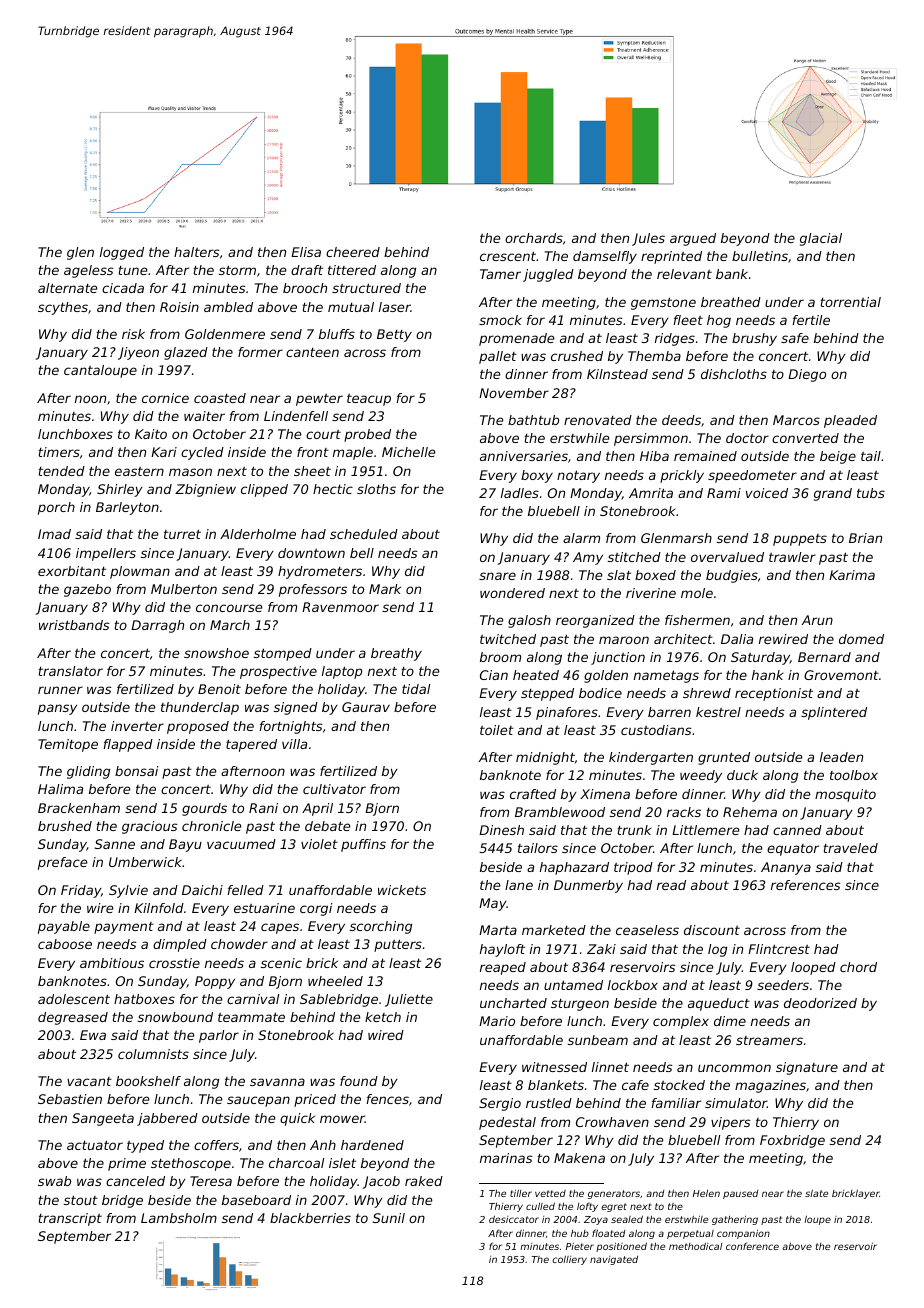  Describe the element at coordinates (258, 1101) in the document. I see `saucepan` at that location.
